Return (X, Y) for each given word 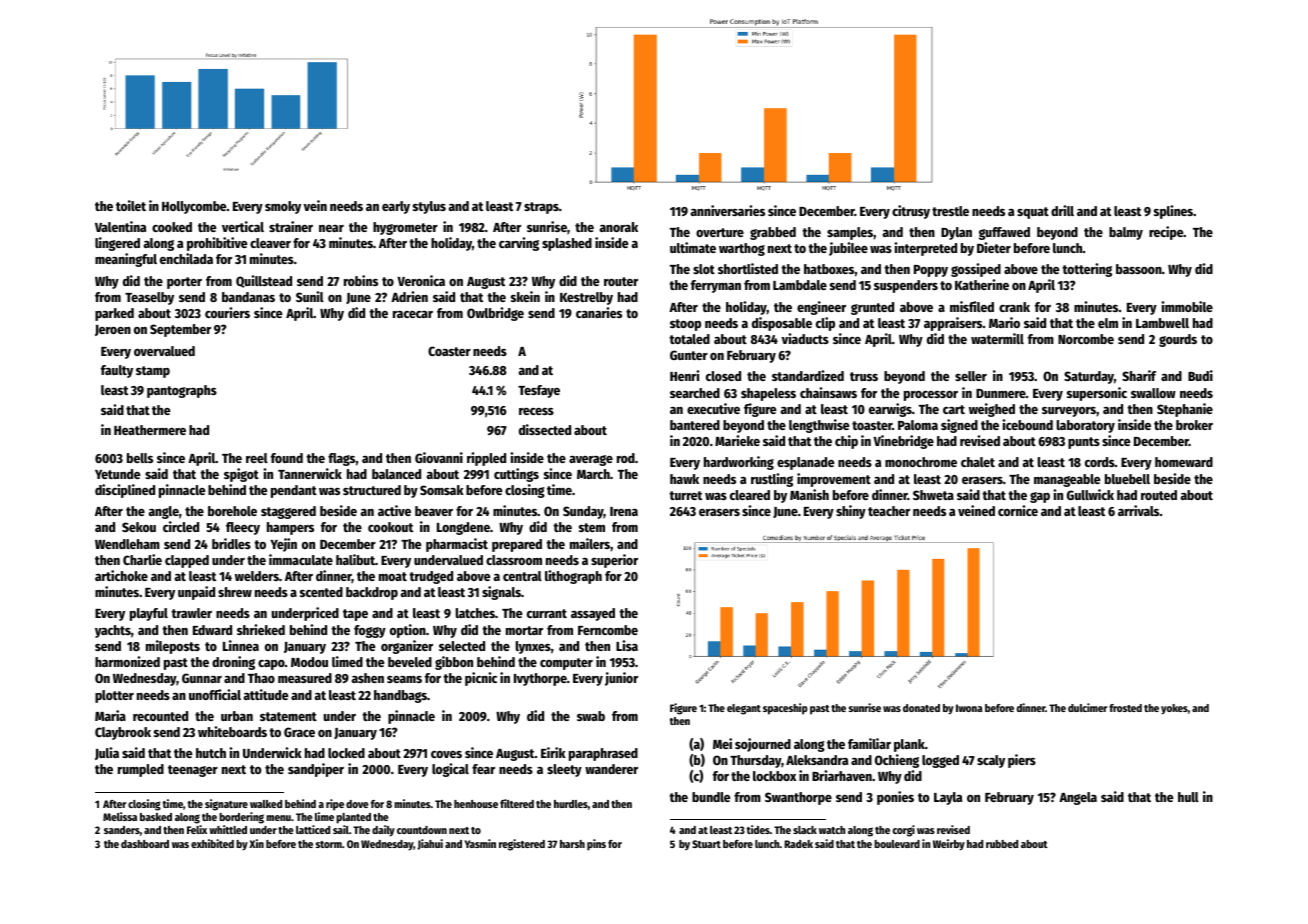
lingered (117, 244)
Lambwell (1162, 323)
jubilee (848, 249)
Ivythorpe (540, 679)
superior (614, 561)
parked (114, 314)
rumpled (141, 770)
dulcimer (1087, 707)
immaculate (301, 559)
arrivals (1138, 510)
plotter (114, 696)
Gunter (689, 355)
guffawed (1004, 233)
